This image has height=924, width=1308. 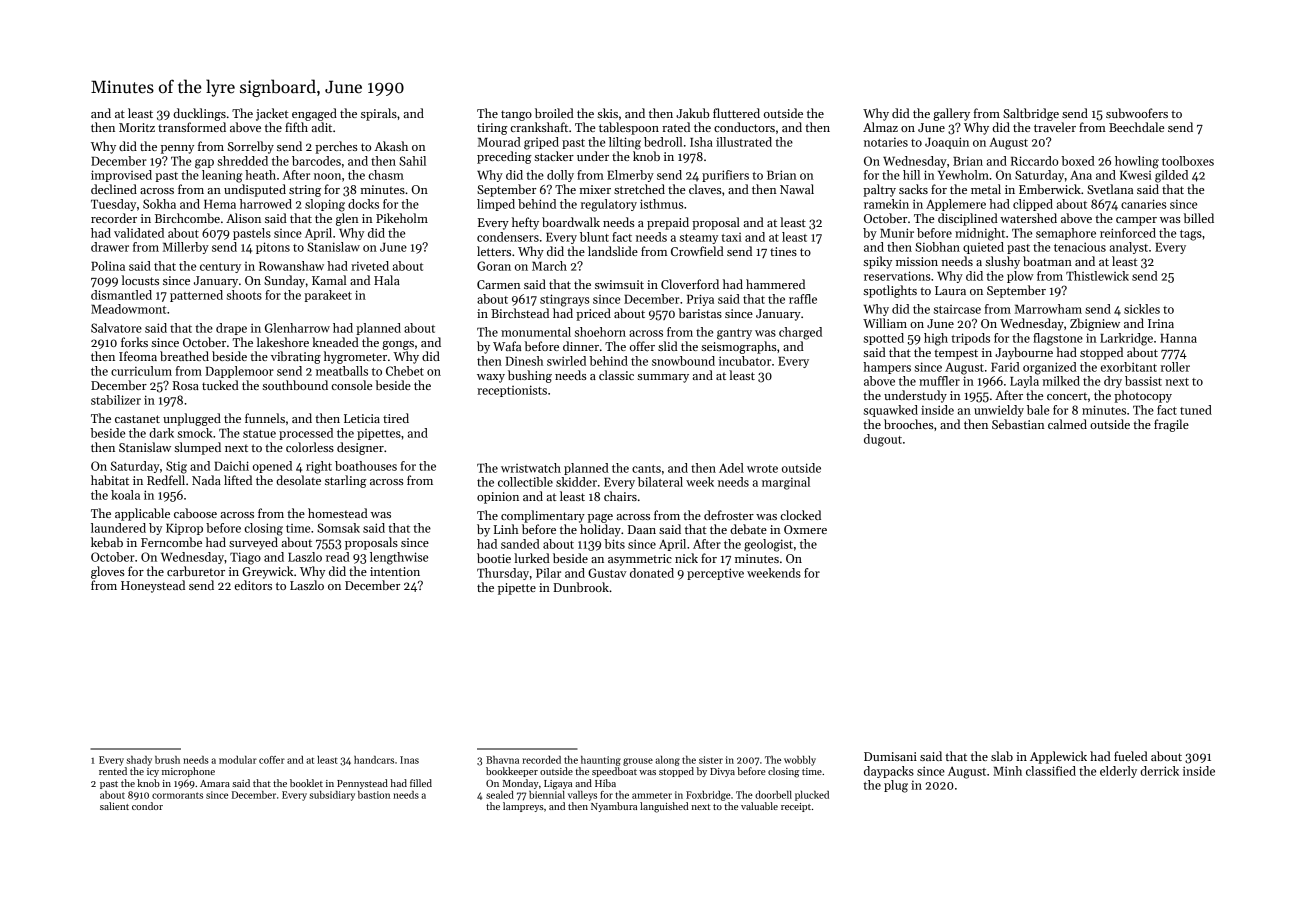 What do you see at coordinates (581, 587) in the image?
I see `Dunbrook` at bounding box center [581, 587].
